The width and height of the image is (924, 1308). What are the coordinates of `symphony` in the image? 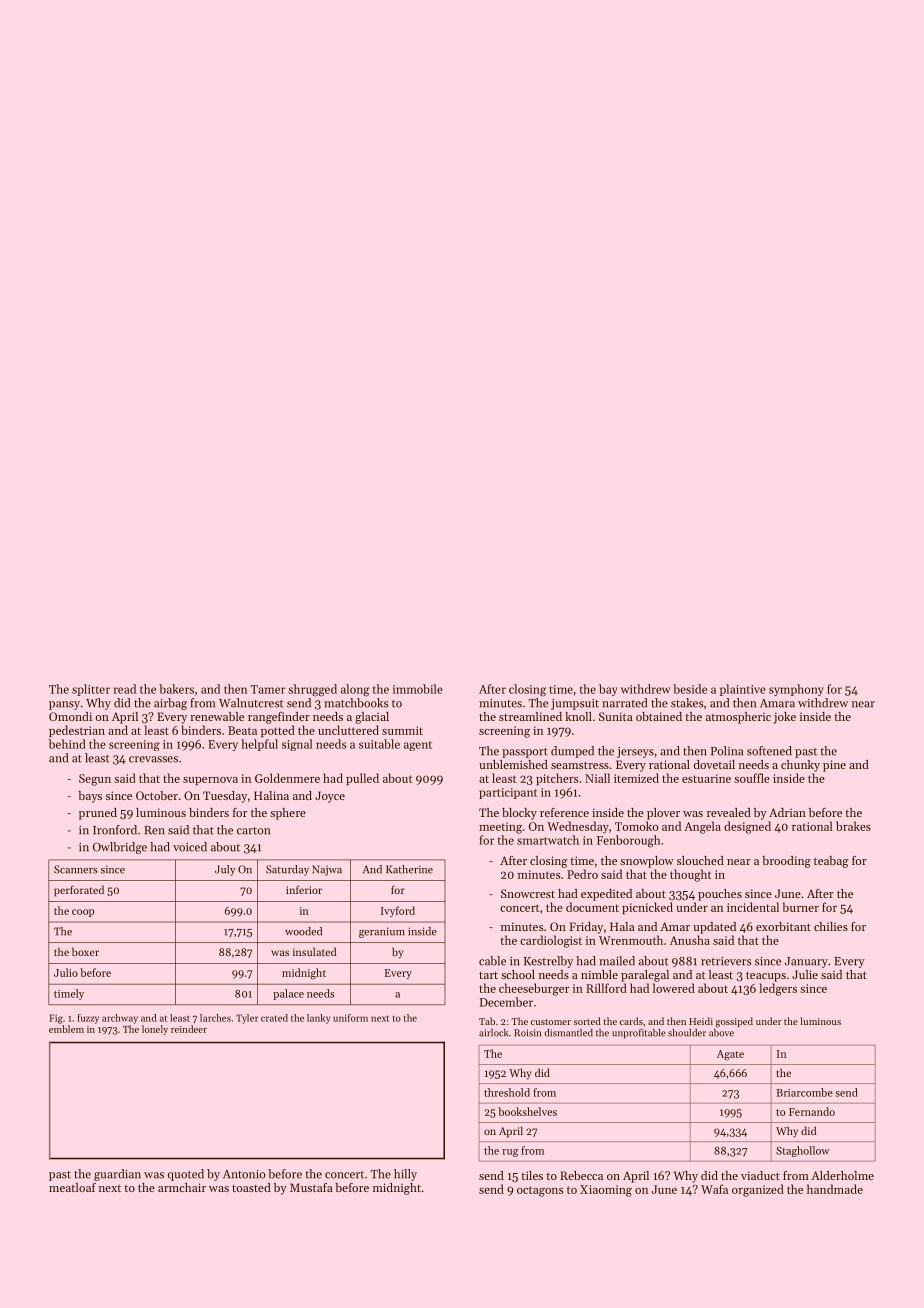 It's located at (796, 690).
